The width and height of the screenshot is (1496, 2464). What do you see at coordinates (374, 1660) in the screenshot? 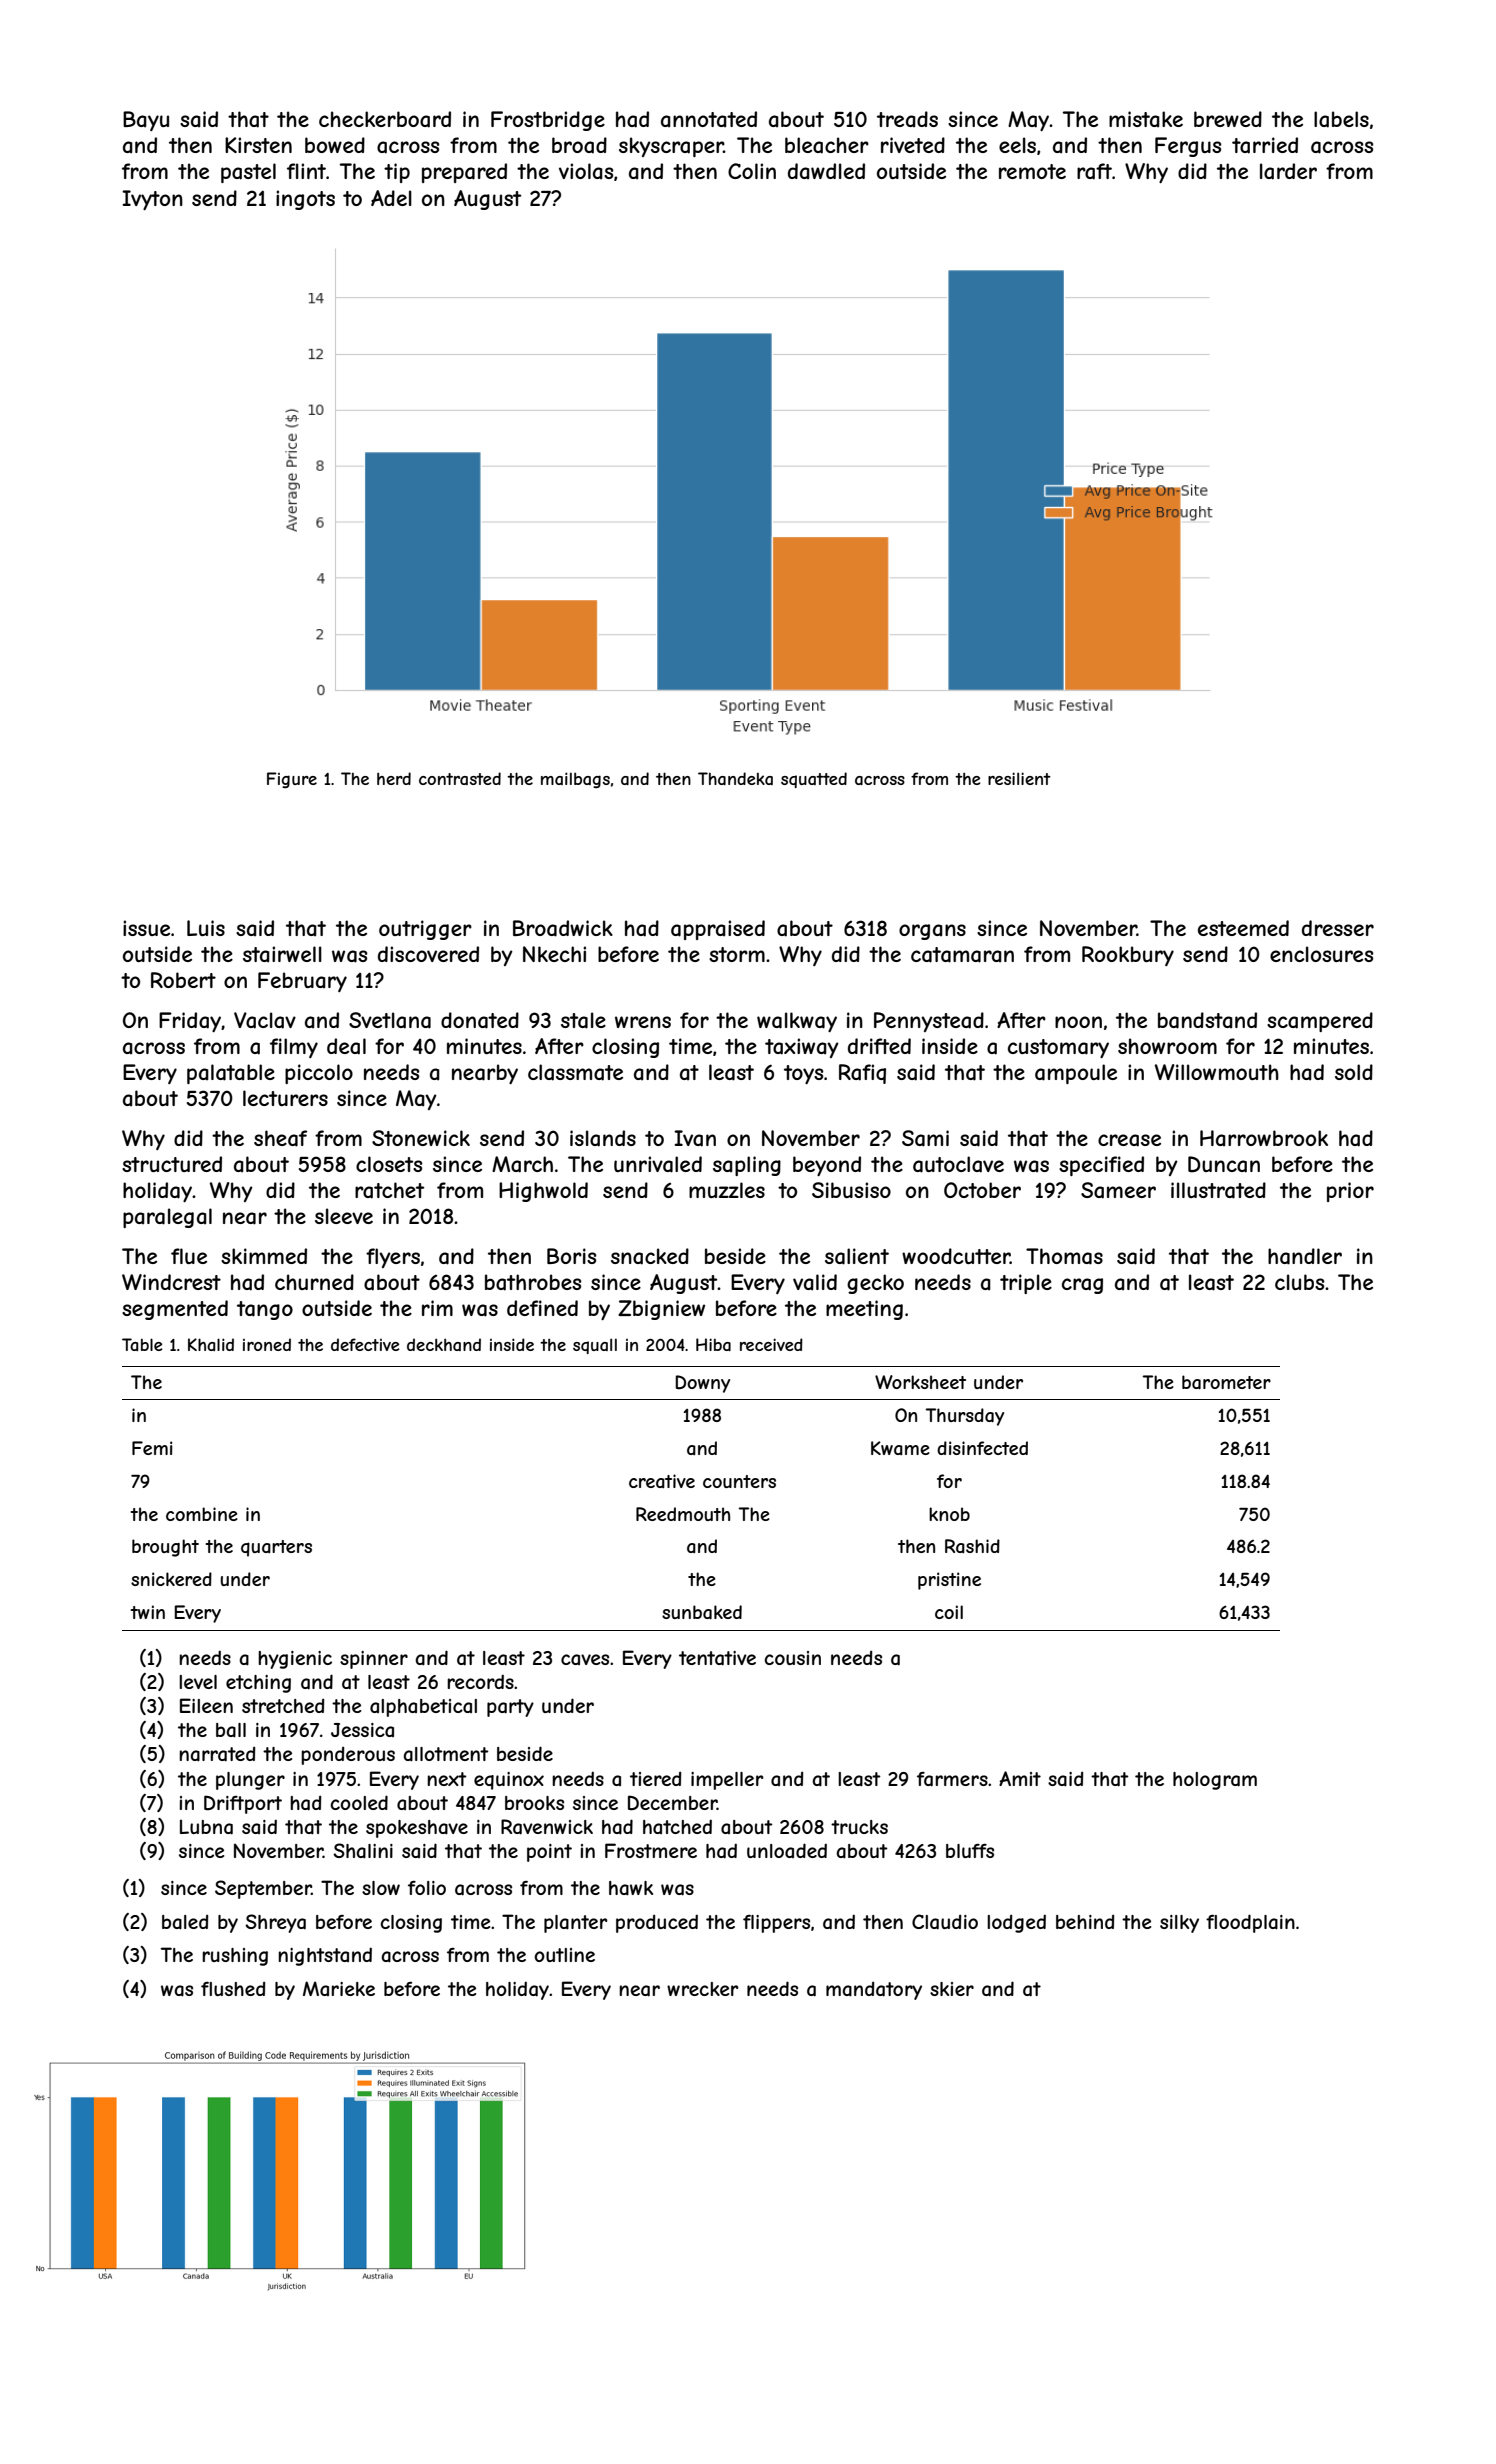
I see `spinner` at bounding box center [374, 1660].
